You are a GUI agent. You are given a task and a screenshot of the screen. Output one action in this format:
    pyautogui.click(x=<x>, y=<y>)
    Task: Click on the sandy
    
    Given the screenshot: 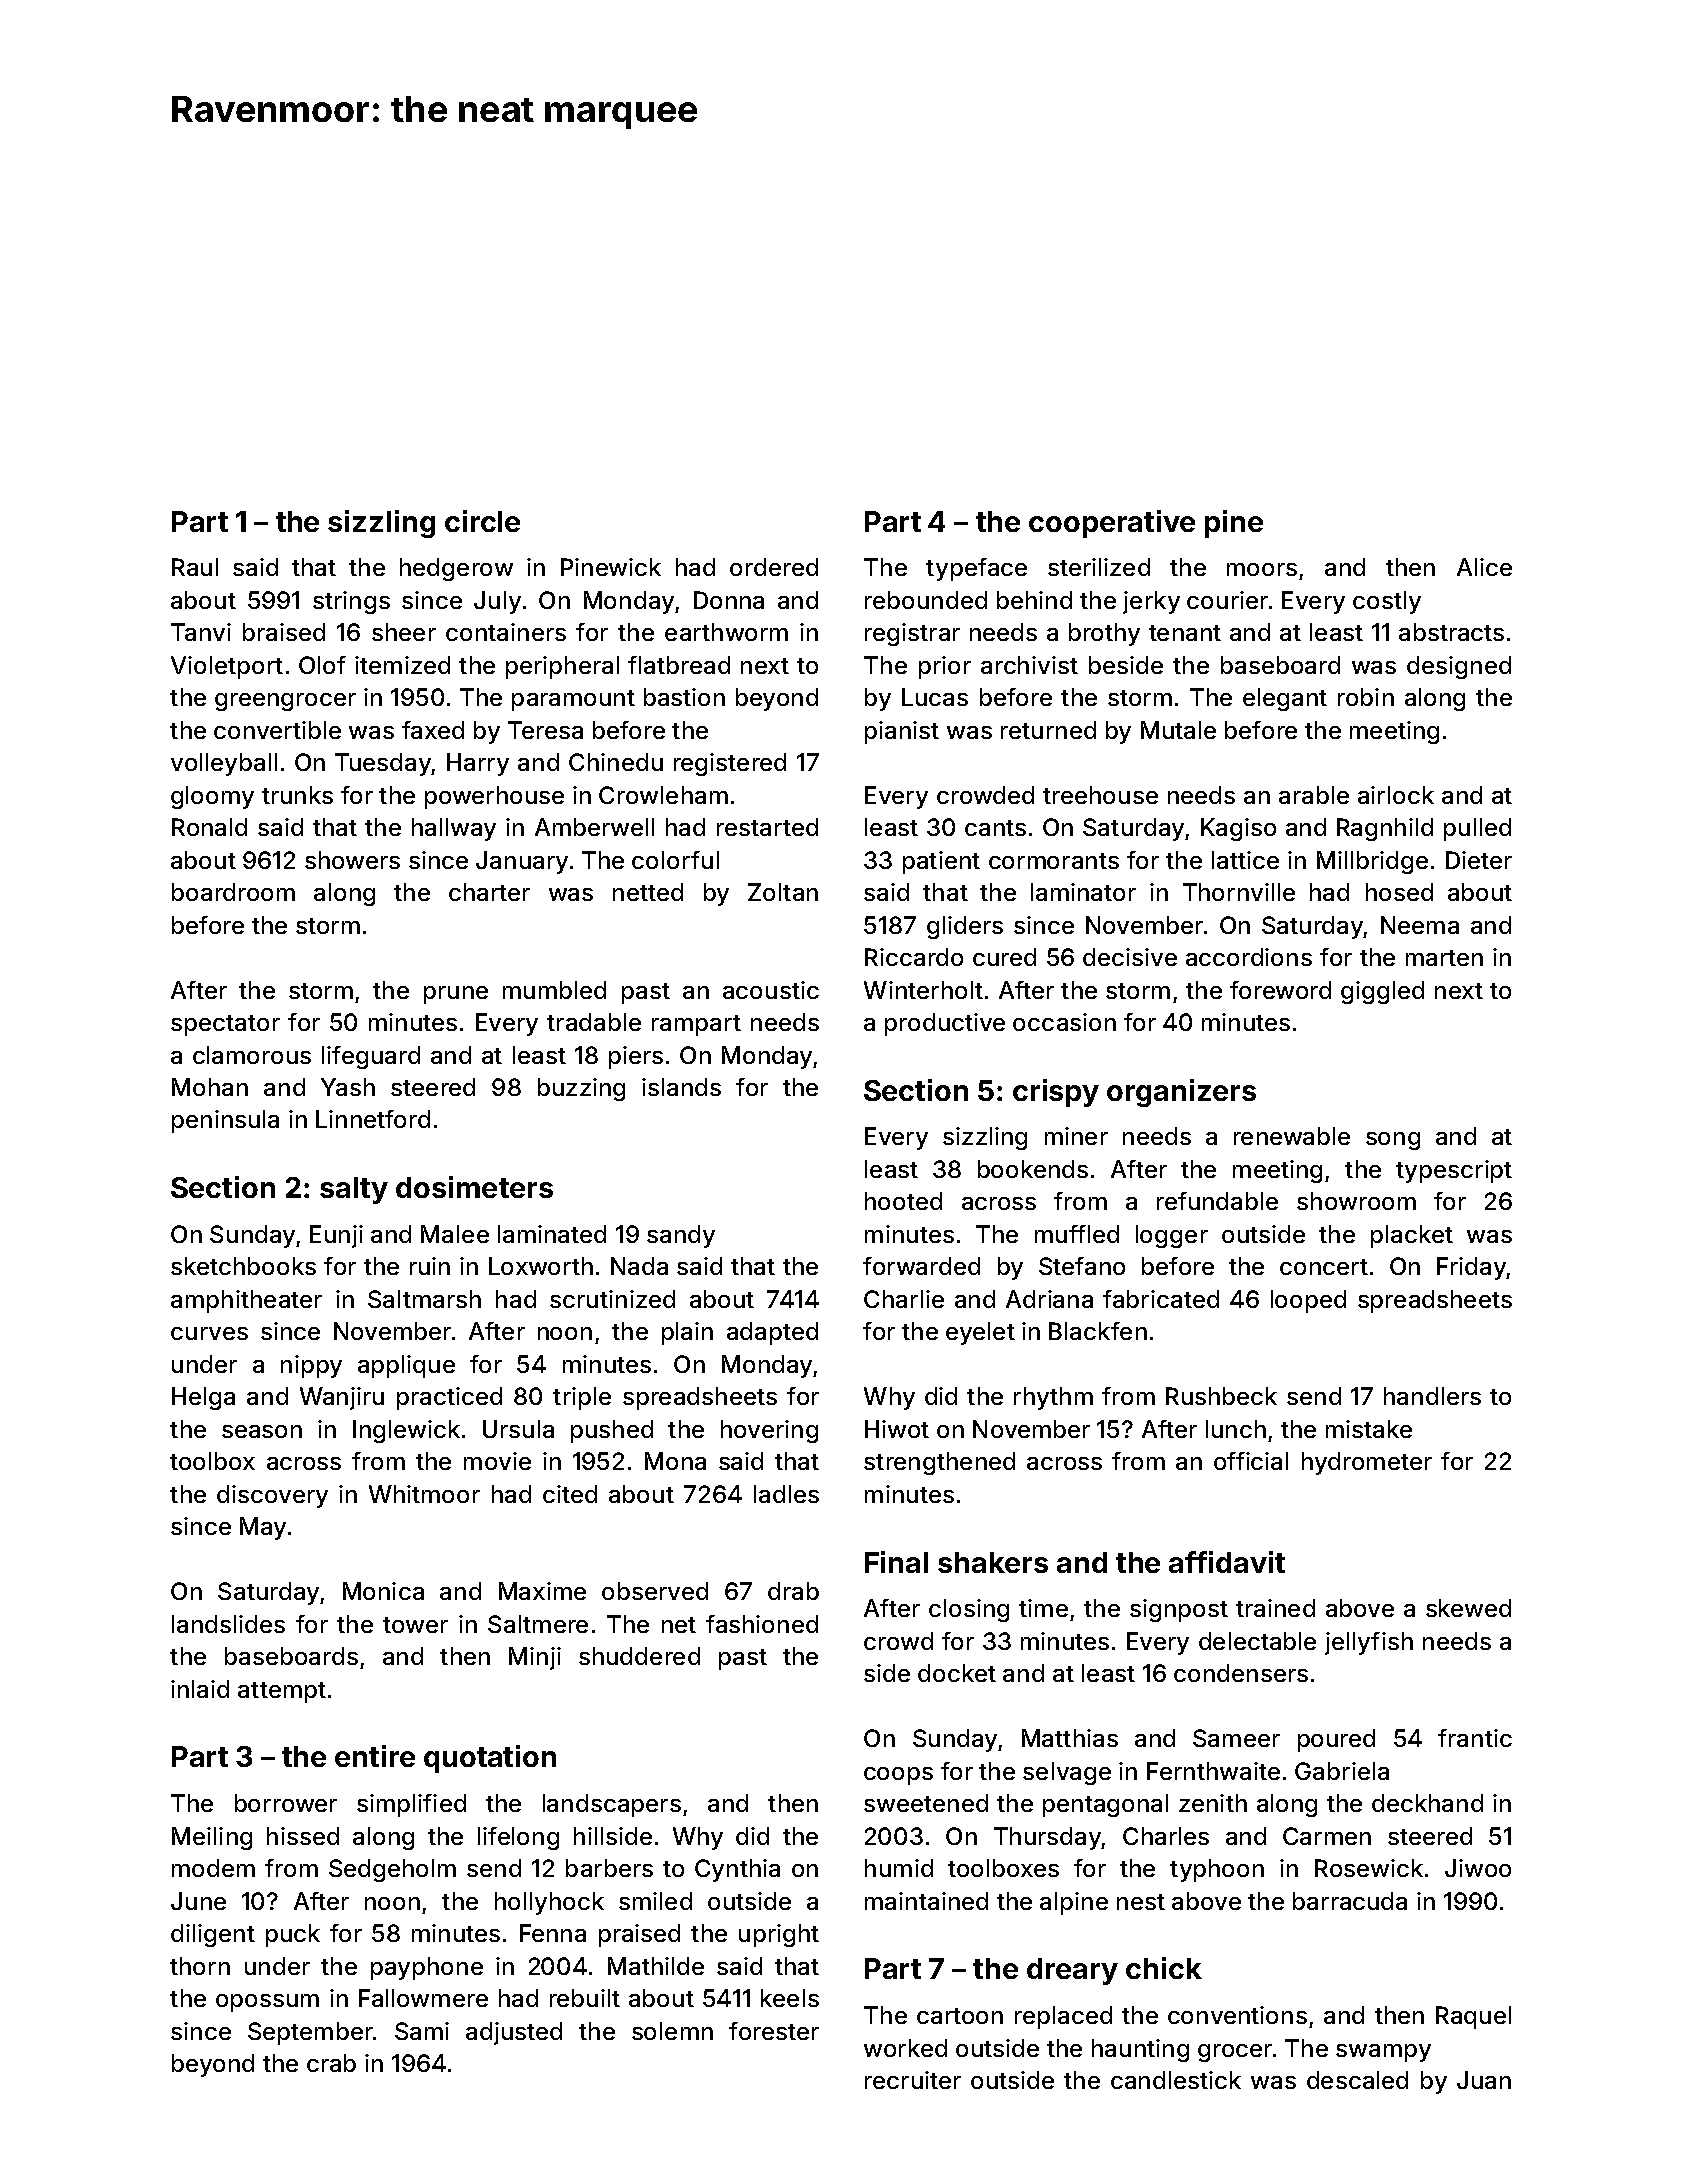 What is the action you would take?
    pyautogui.click(x=681, y=1236)
